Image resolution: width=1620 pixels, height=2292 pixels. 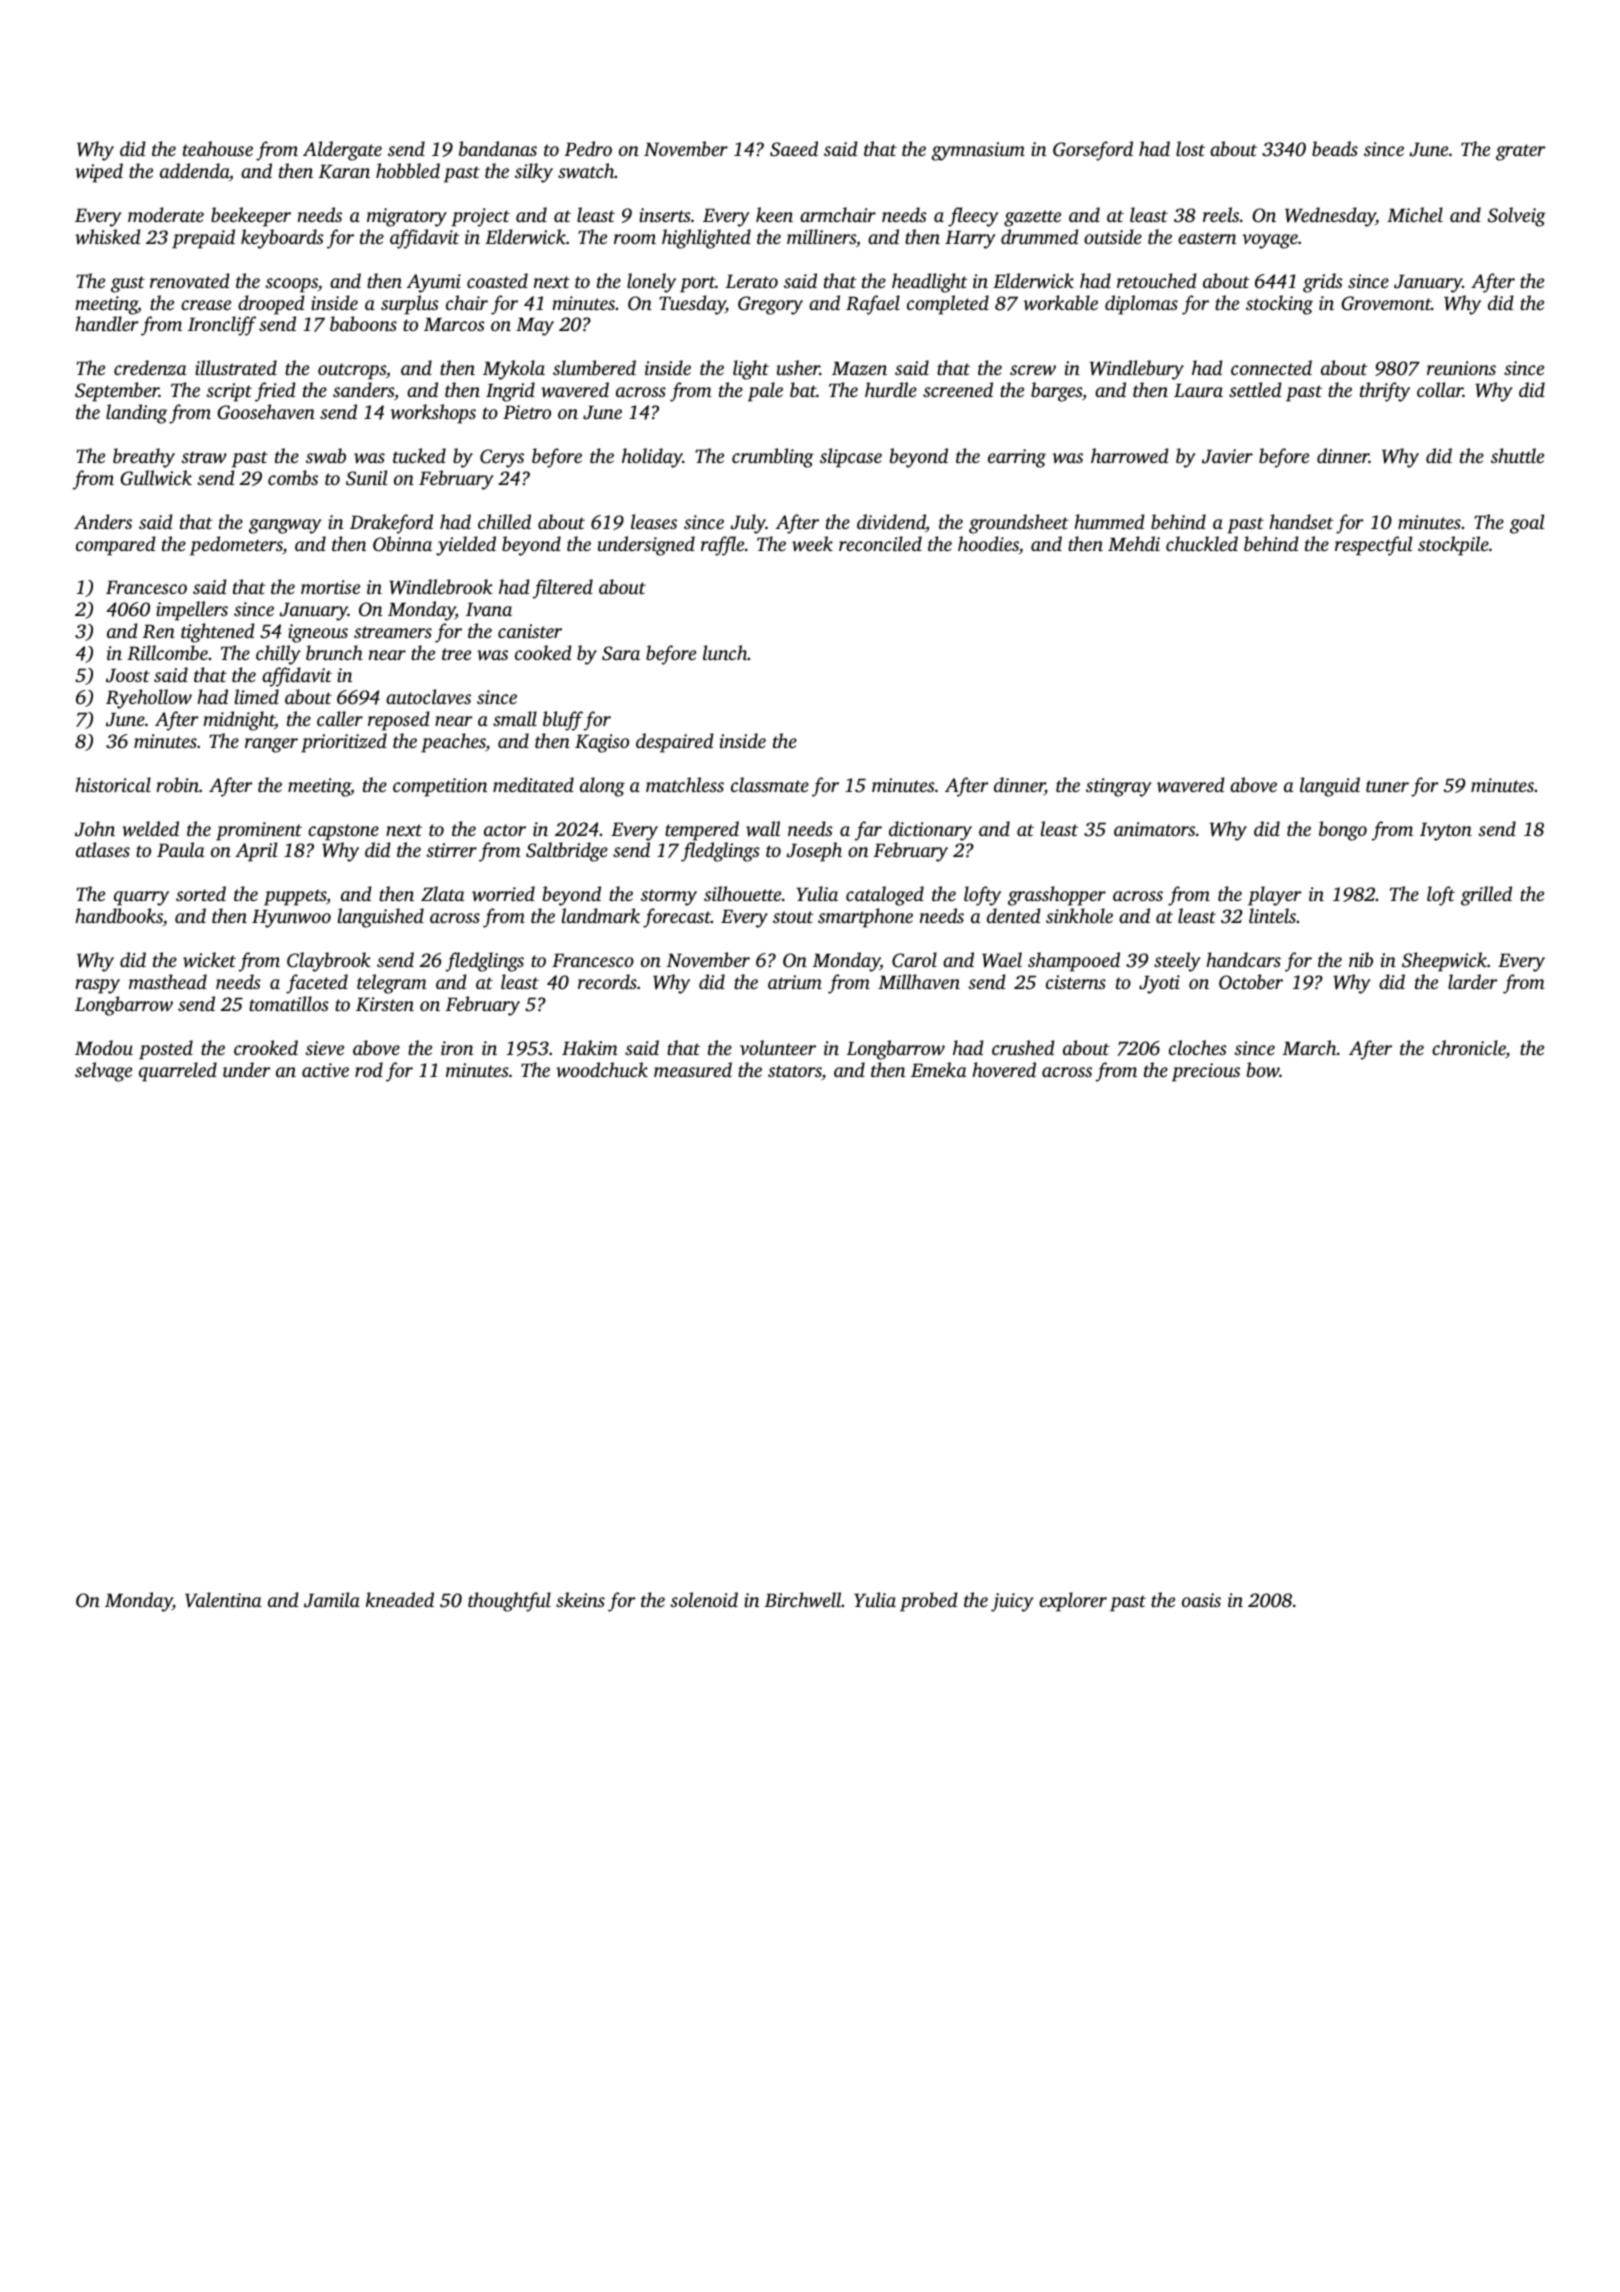 What do you see at coordinates (223, 1600) in the screenshot?
I see `Valentina` at bounding box center [223, 1600].
